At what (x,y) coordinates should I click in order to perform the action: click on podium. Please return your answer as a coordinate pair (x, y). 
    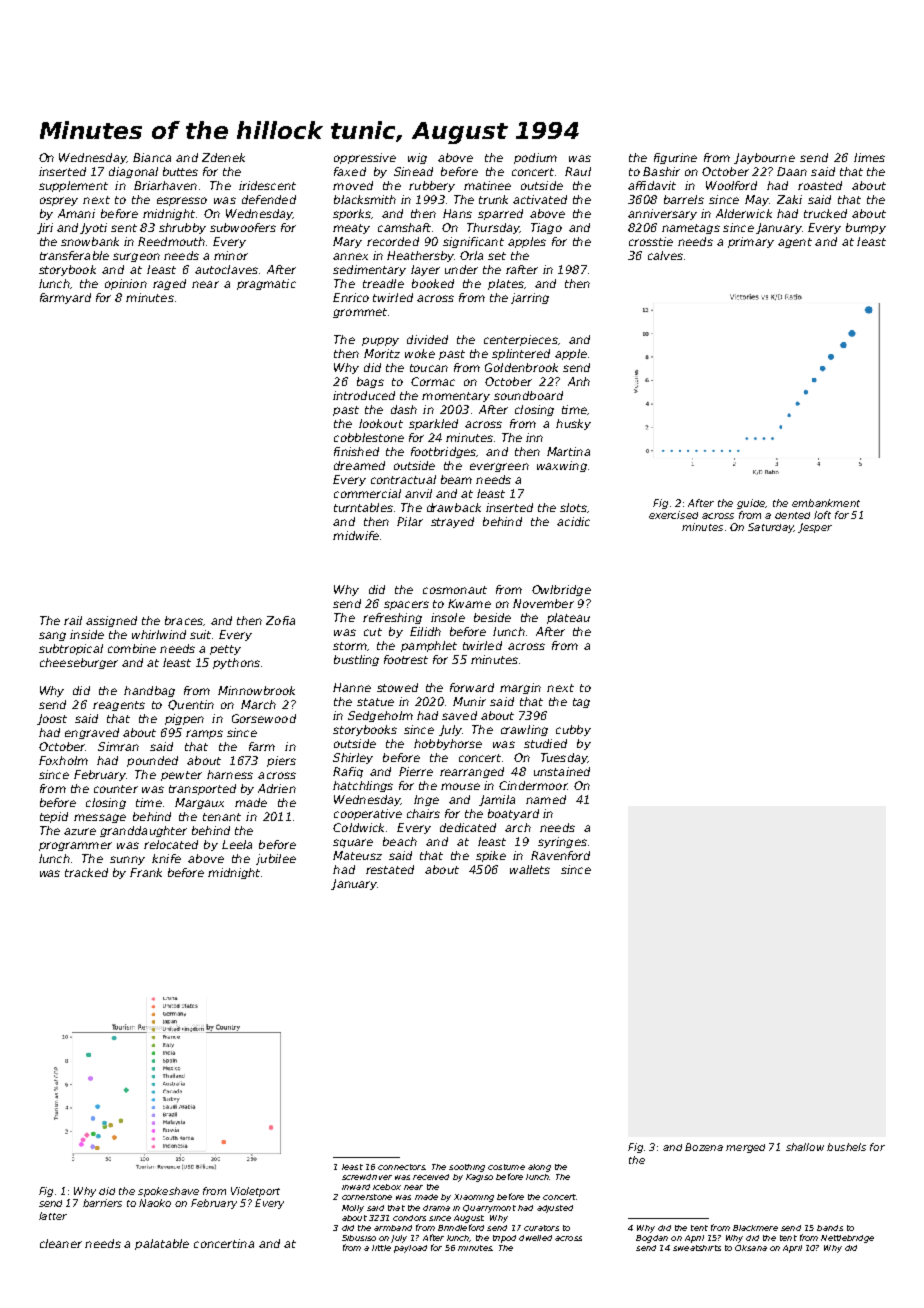
    Looking at the image, I should click on (535, 158).
